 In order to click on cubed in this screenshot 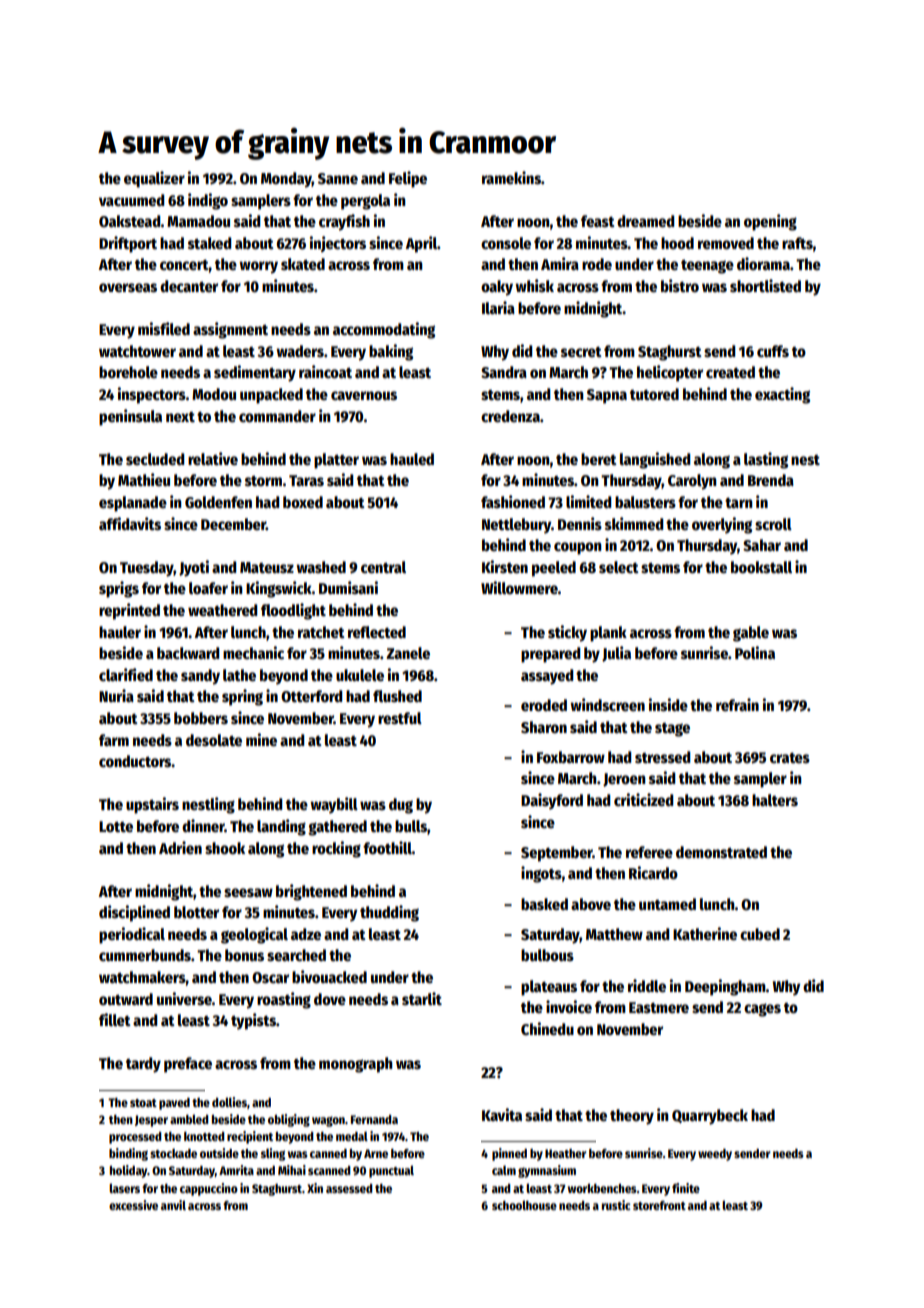, I will do `click(760, 934)`.
